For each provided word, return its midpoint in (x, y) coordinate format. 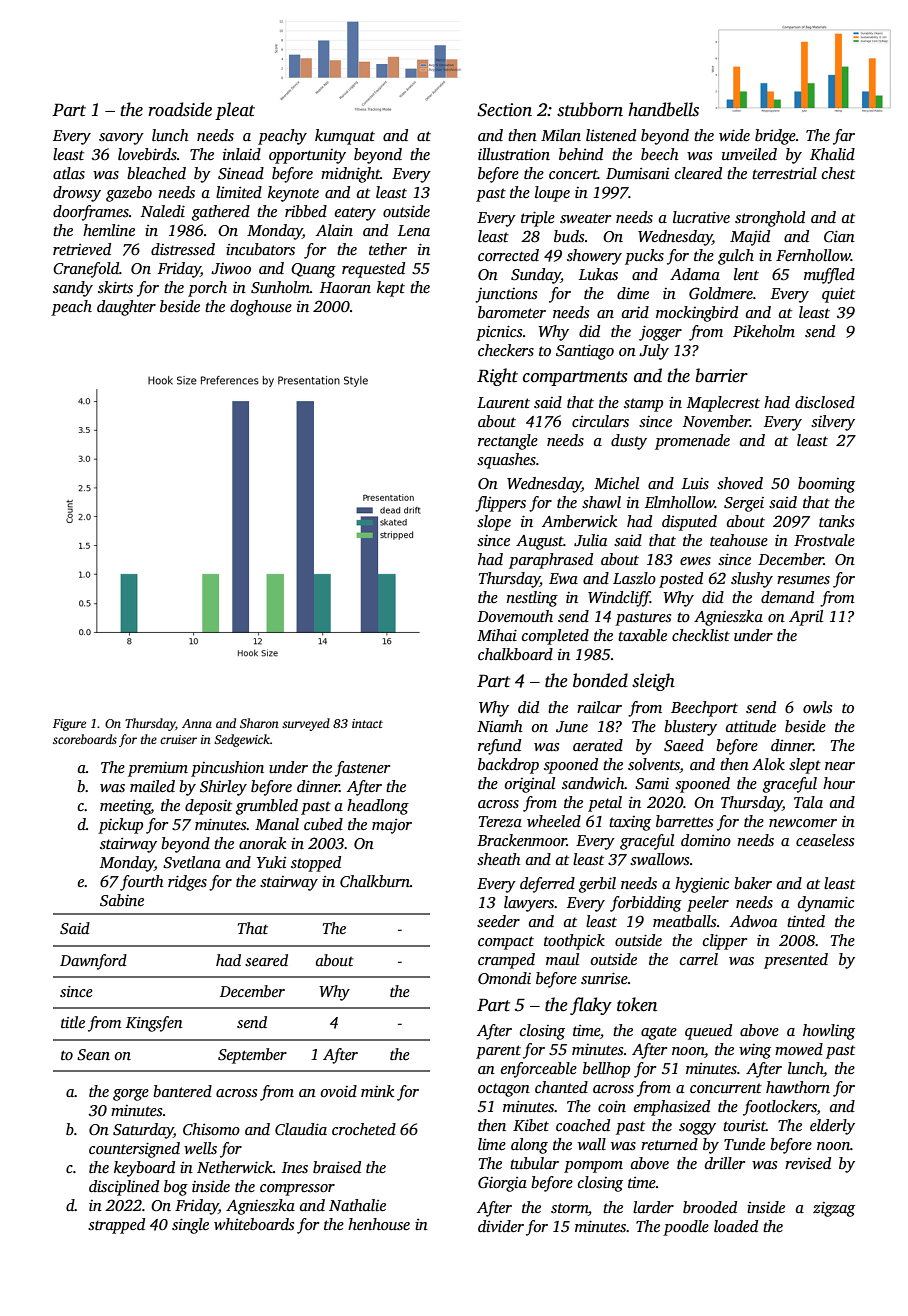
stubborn (590, 109)
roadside (180, 109)
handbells (663, 109)
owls (817, 707)
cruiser (178, 739)
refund (499, 747)
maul (562, 959)
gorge (131, 1095)
